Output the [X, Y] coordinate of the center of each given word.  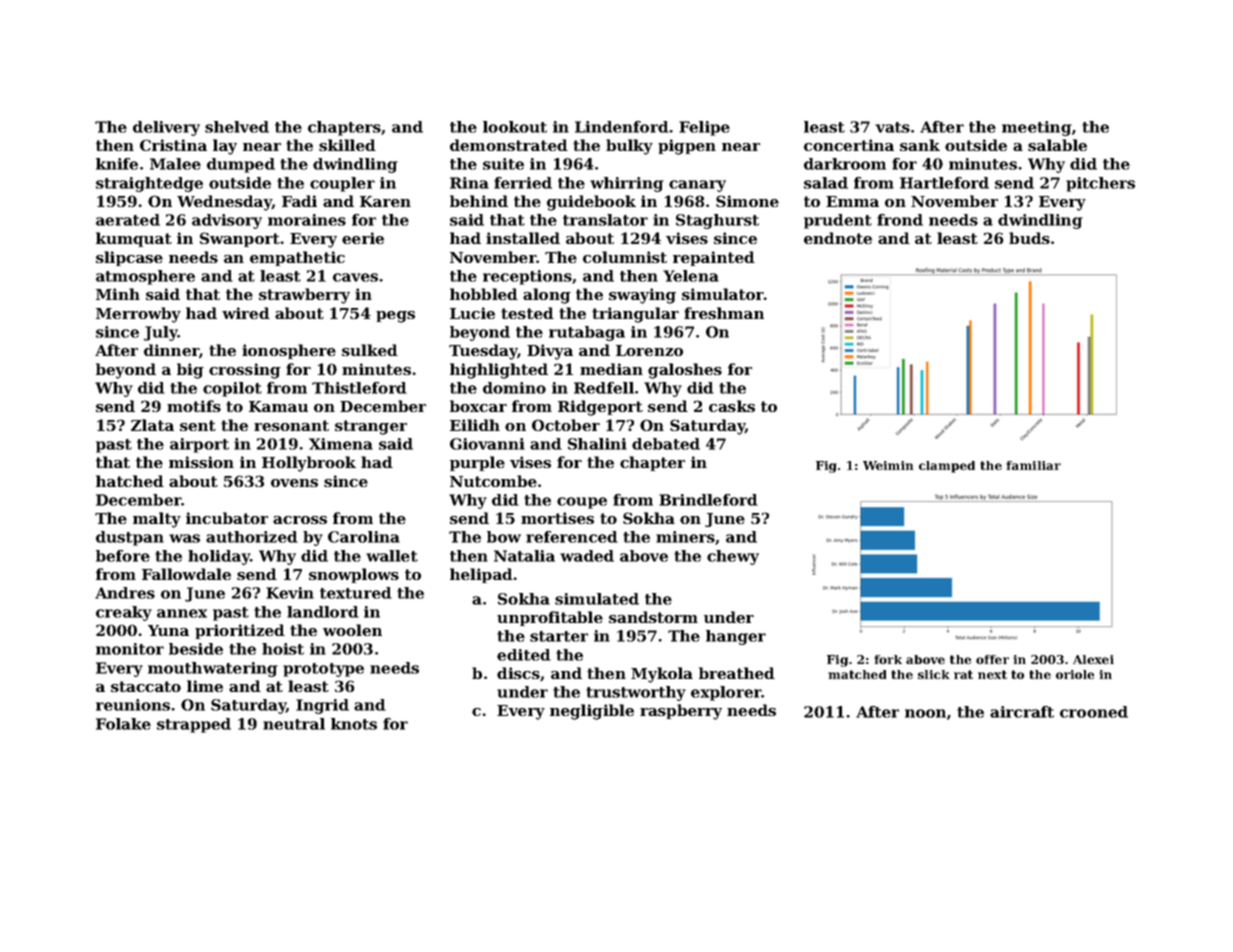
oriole [1075, 674]
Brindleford [708, 500]
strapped [194, 725]
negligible [592, 712]
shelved [237, 127]
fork [888, 659]
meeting [1037, 128]
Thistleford [359, 388]
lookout [515, 127]
